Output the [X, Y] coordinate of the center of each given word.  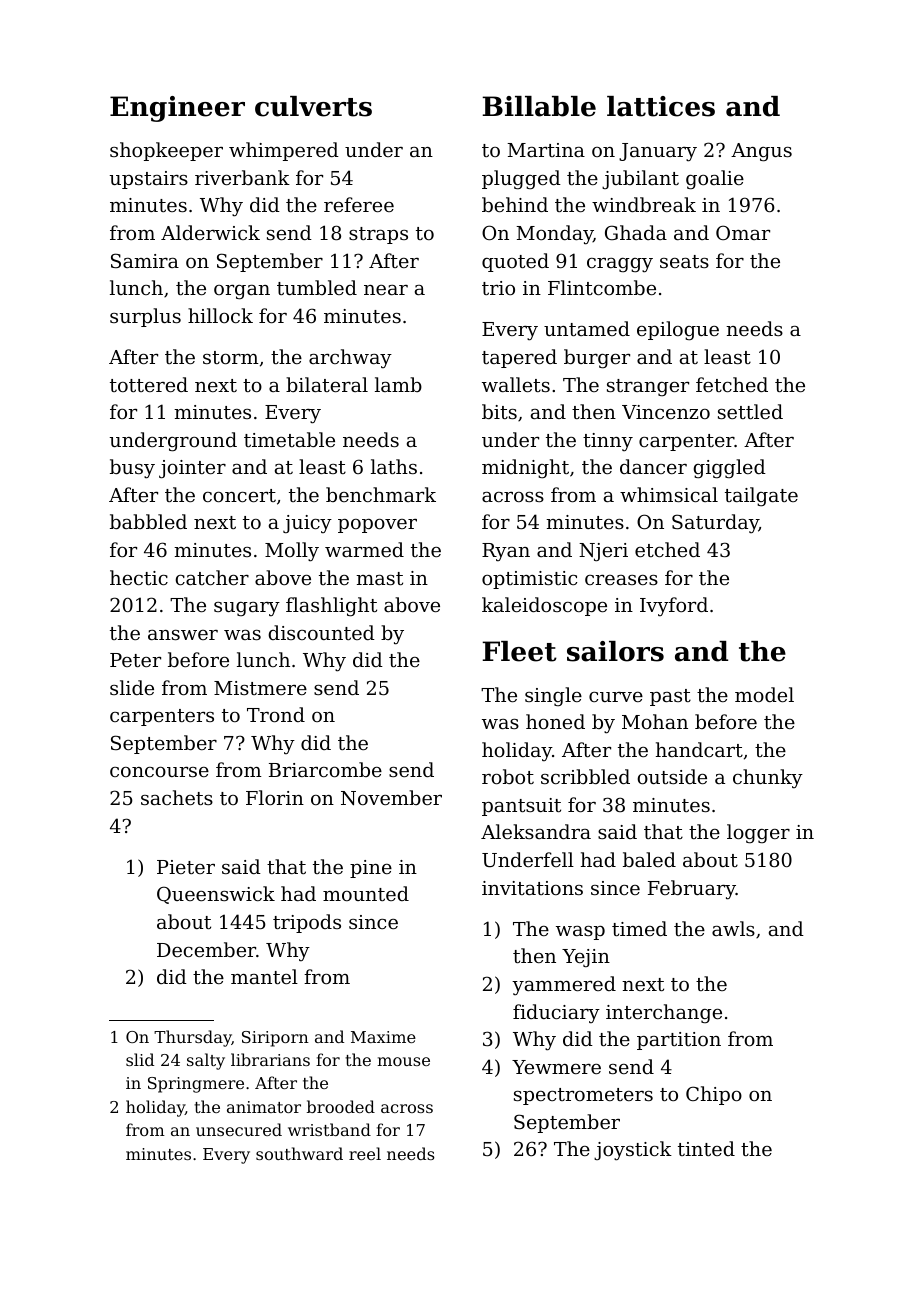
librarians [270, 1059]
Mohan [655, 721]
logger [758, 834]
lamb [398, 384]
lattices [661, 106]
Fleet [519, 651]
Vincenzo [666, 412]
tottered [149, 384]
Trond [276, 714]
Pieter [186, 867]
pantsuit [521, 807]
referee [359, 204]
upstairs [149, 180]
